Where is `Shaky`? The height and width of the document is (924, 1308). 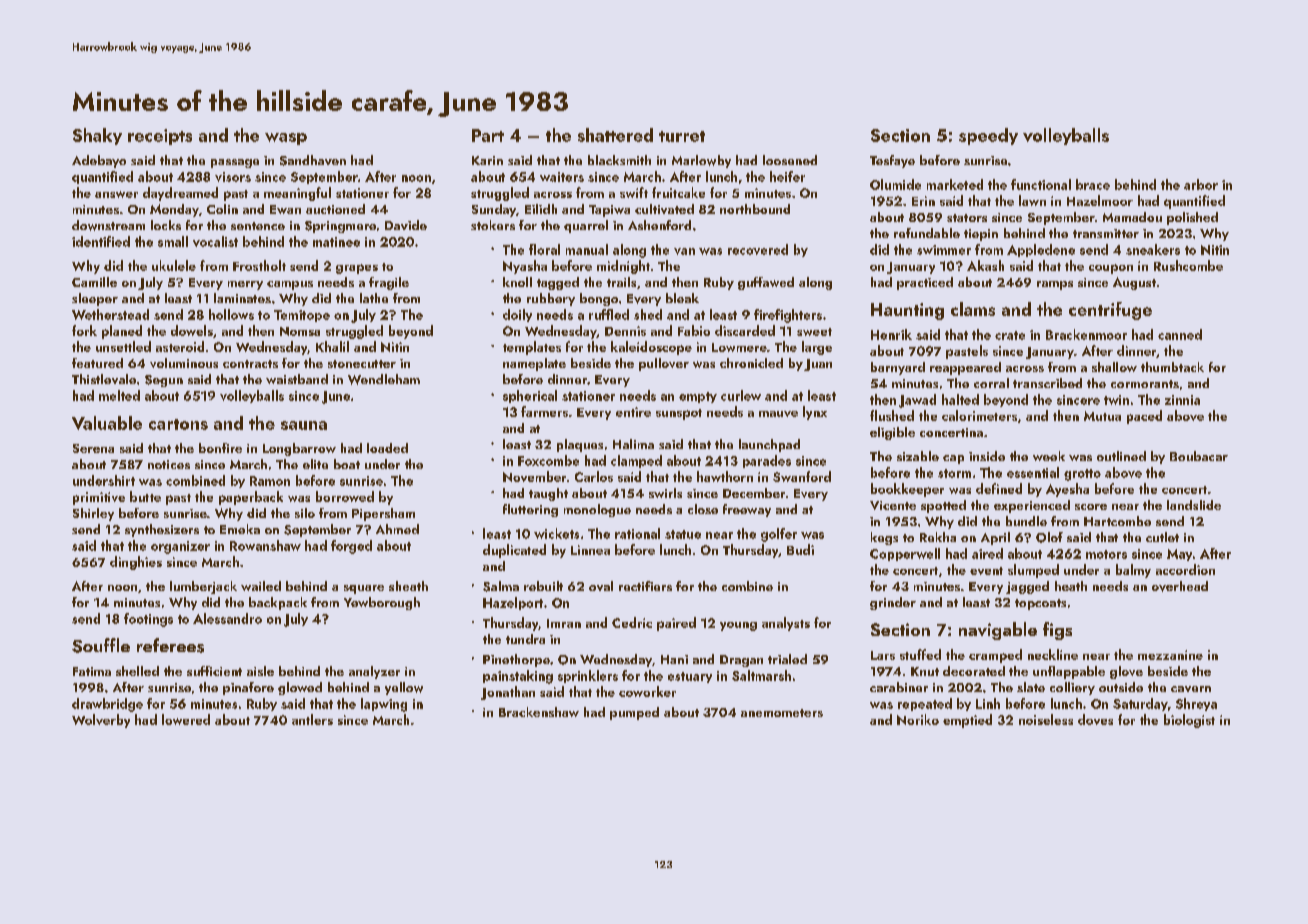 Shaky is located at coordinates (97, 136).
